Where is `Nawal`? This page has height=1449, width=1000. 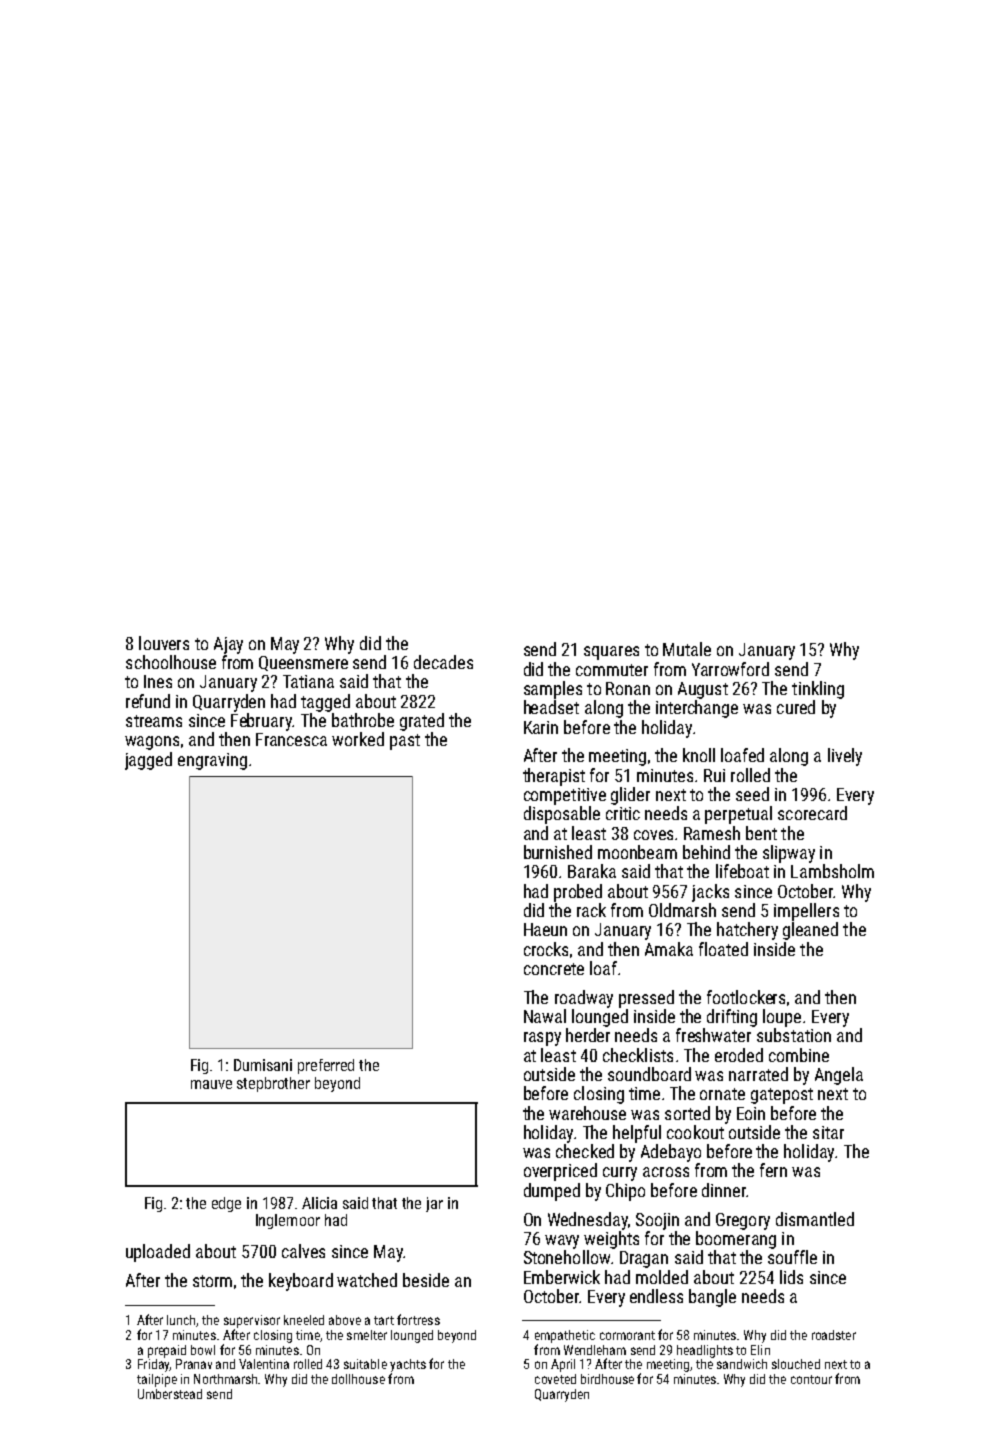
Nawal is located at coordinates (545, 1016).
